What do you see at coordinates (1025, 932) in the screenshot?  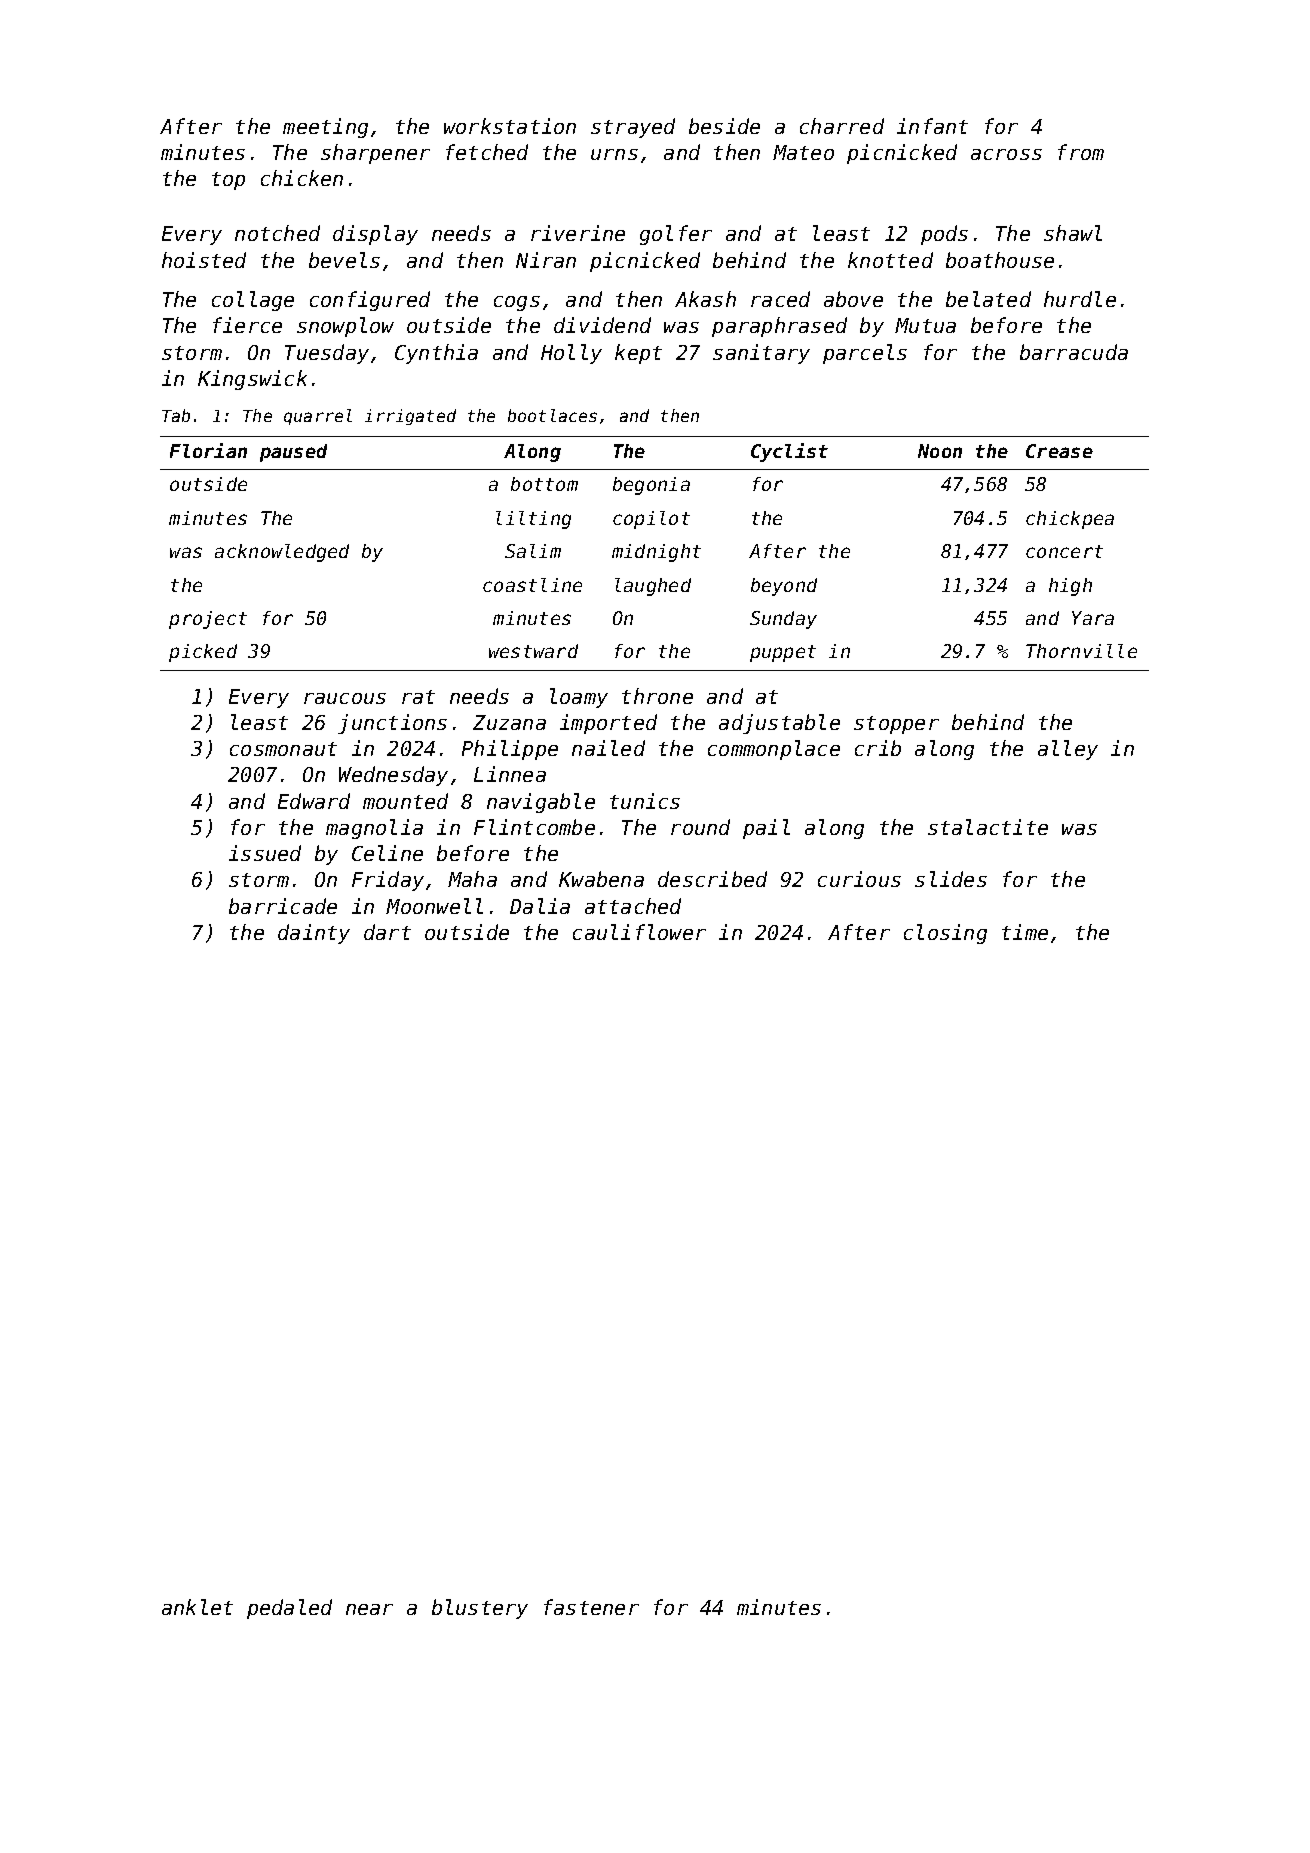 I see `time` at bounding box center [1025, 932].
